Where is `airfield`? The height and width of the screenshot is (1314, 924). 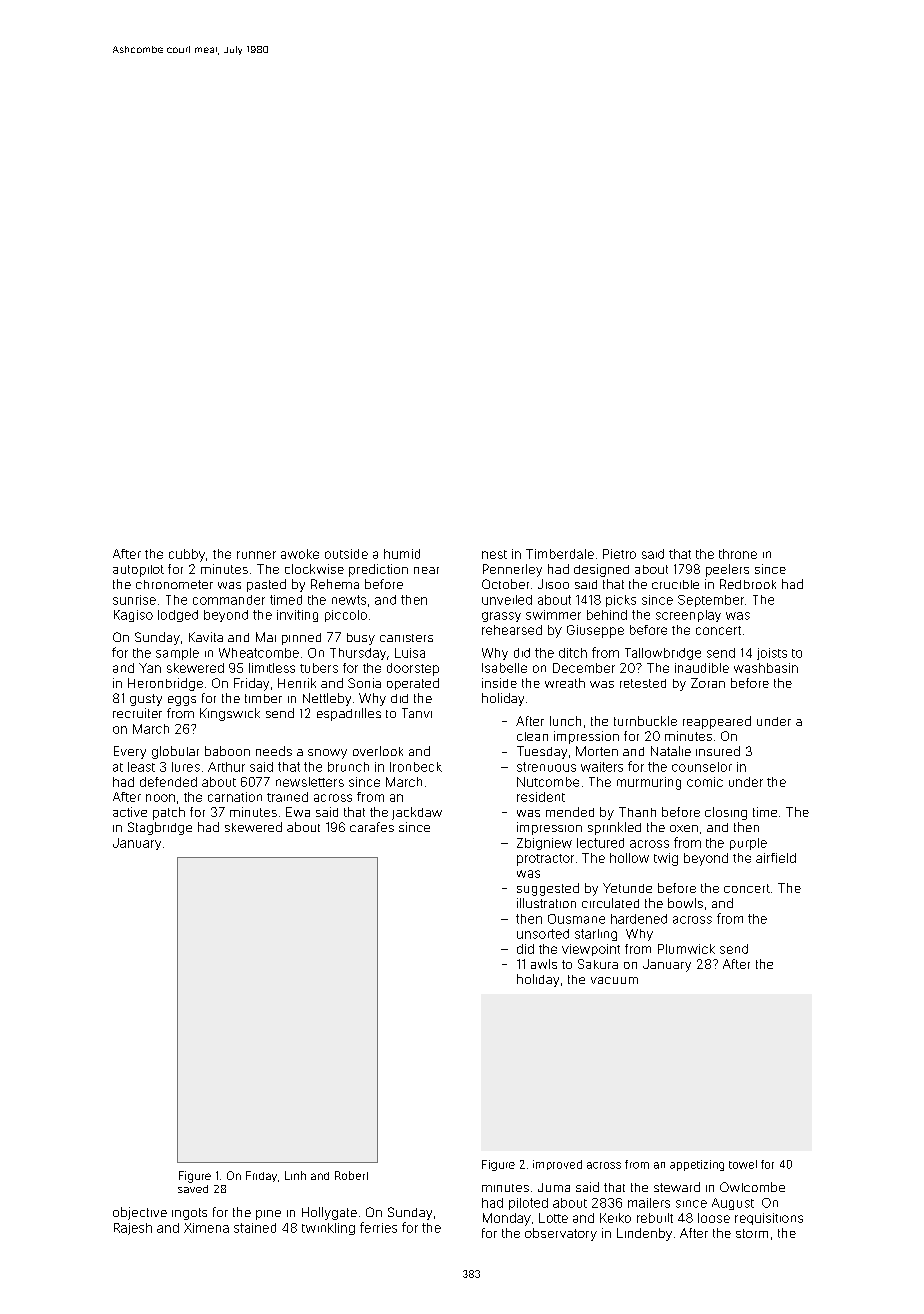
airfield is located at coordinates (776, 858).
